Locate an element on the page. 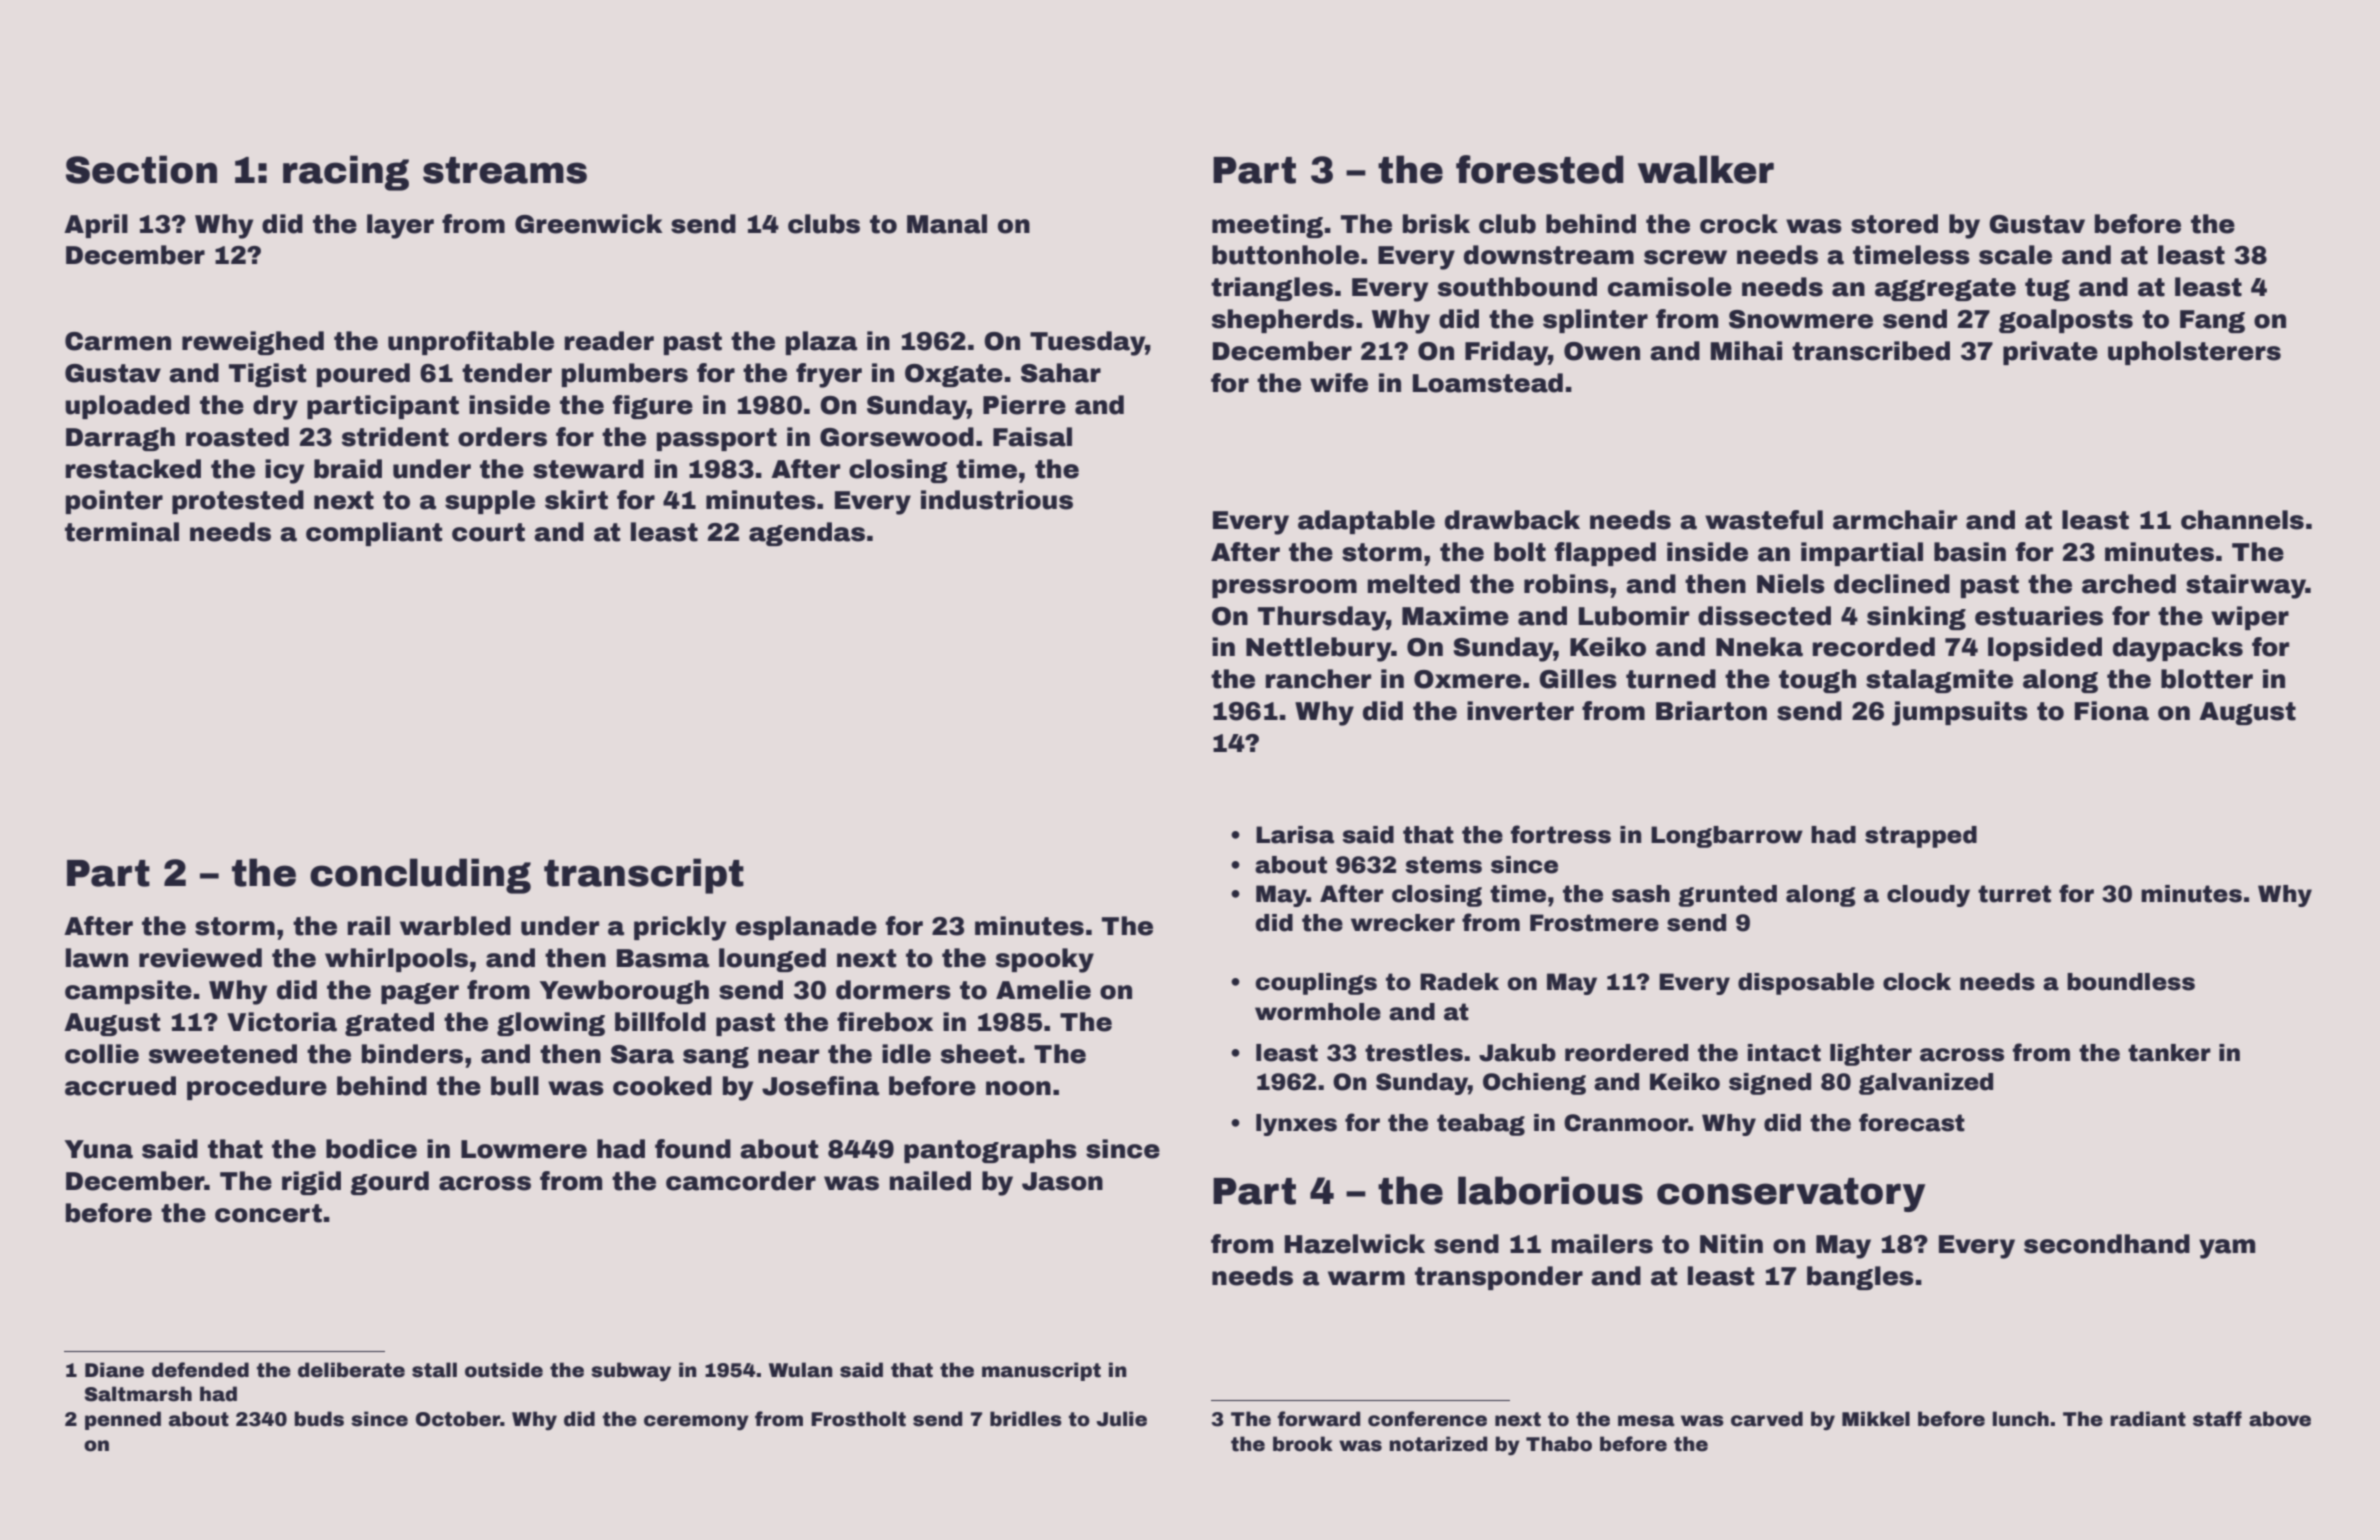 The width and height of the page is (2380, 1540). spooky is located at coordinates (1045, 960).
